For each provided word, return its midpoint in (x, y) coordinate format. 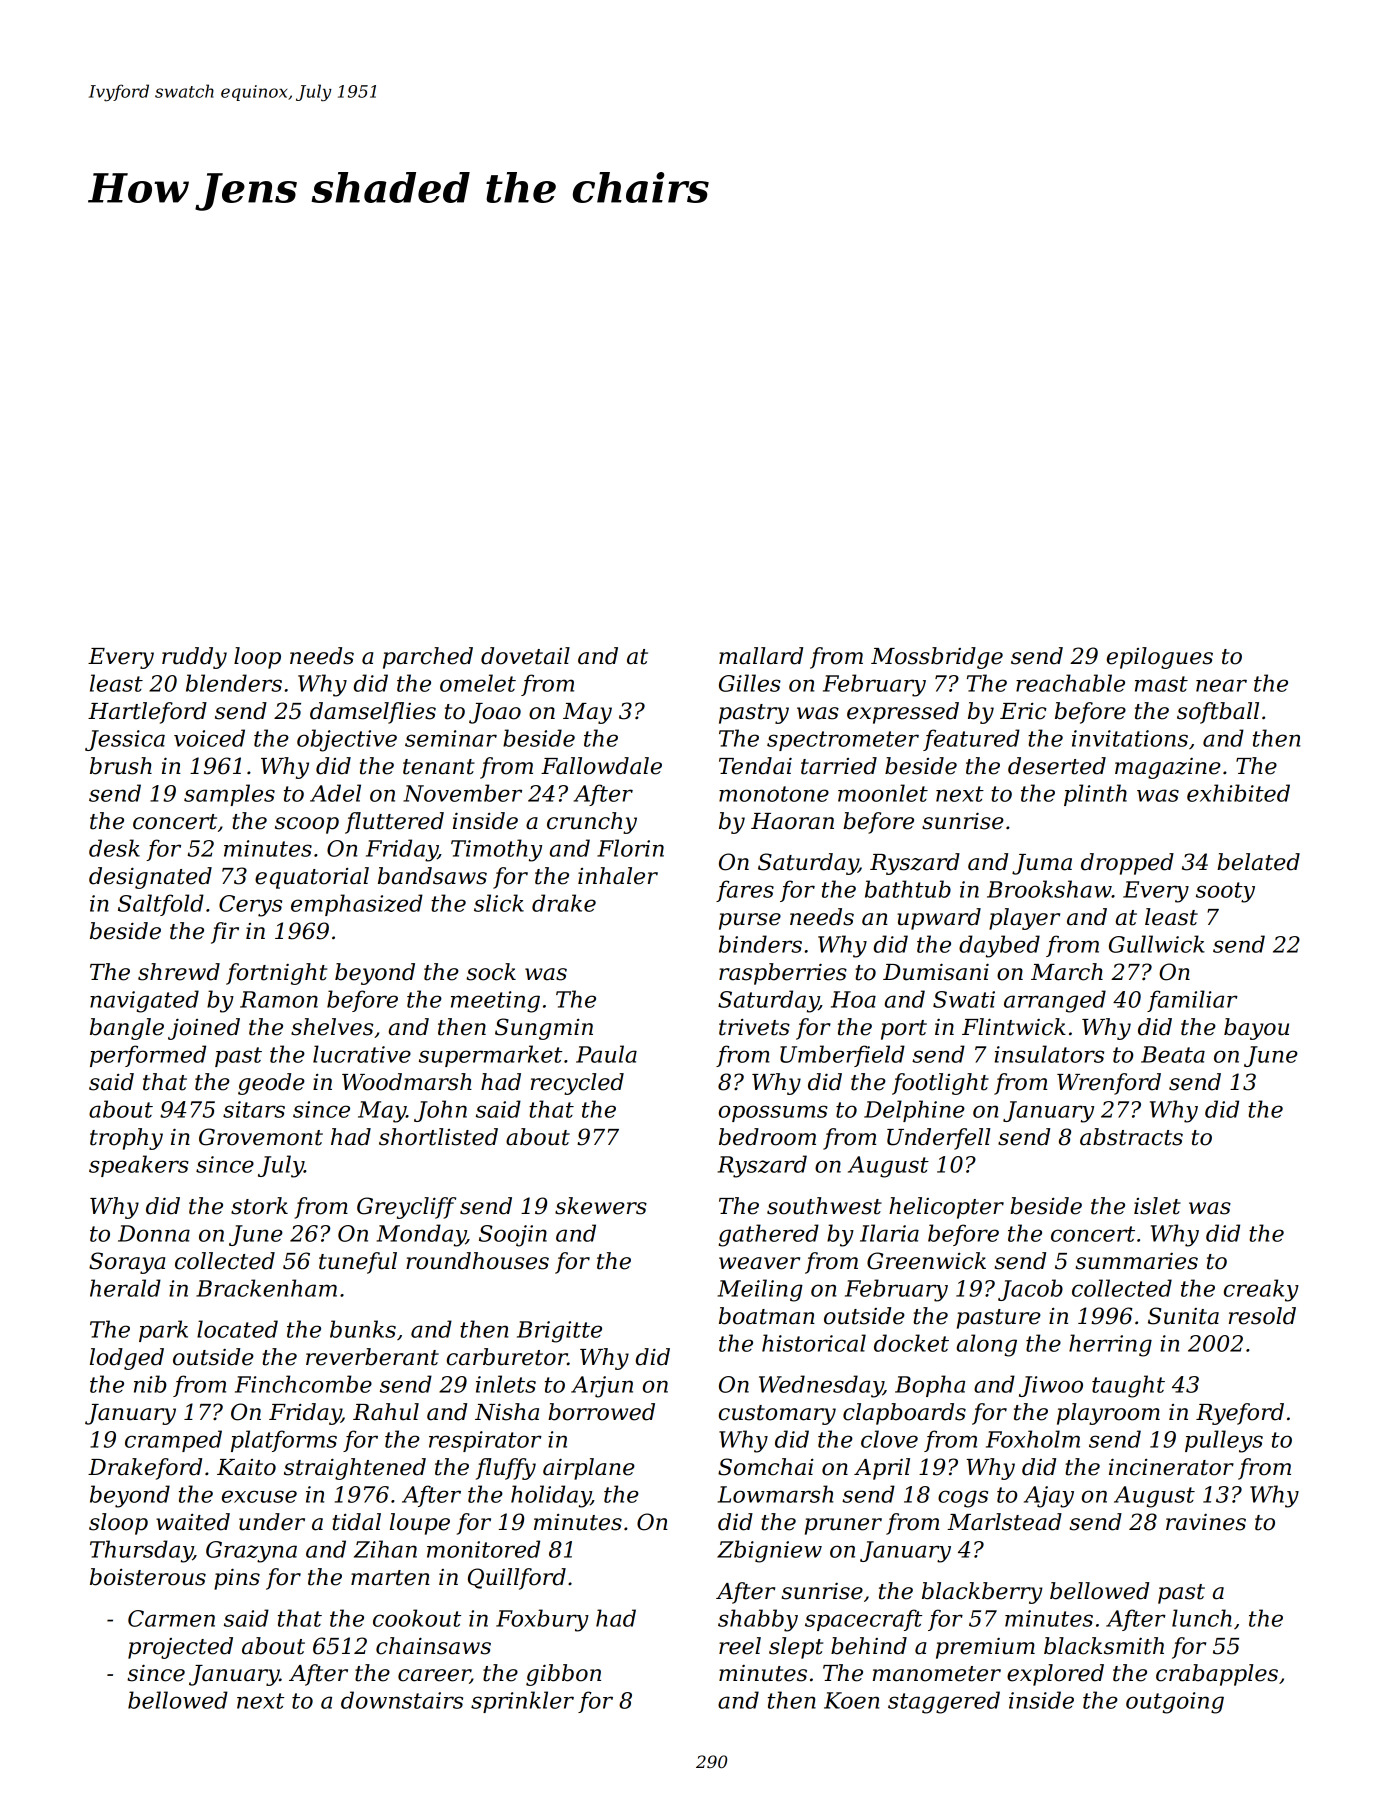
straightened (355, 1469)
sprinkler (522, 1702)
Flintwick (1014, 1027)
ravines (1206, 1522)
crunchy (592, 823)
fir (225, 933)
